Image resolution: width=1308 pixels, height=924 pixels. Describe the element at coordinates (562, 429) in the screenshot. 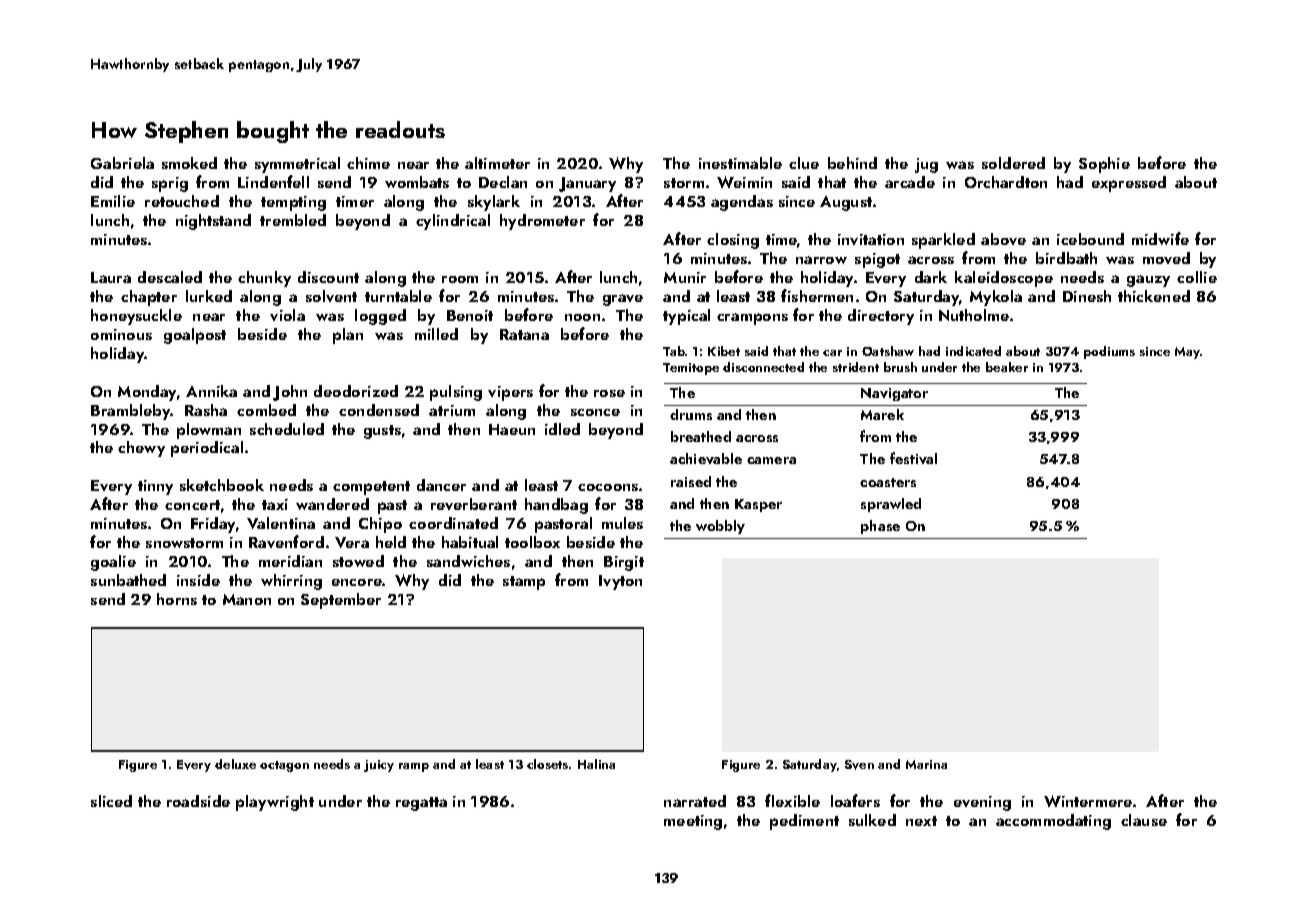

I see `idled` at that location.
